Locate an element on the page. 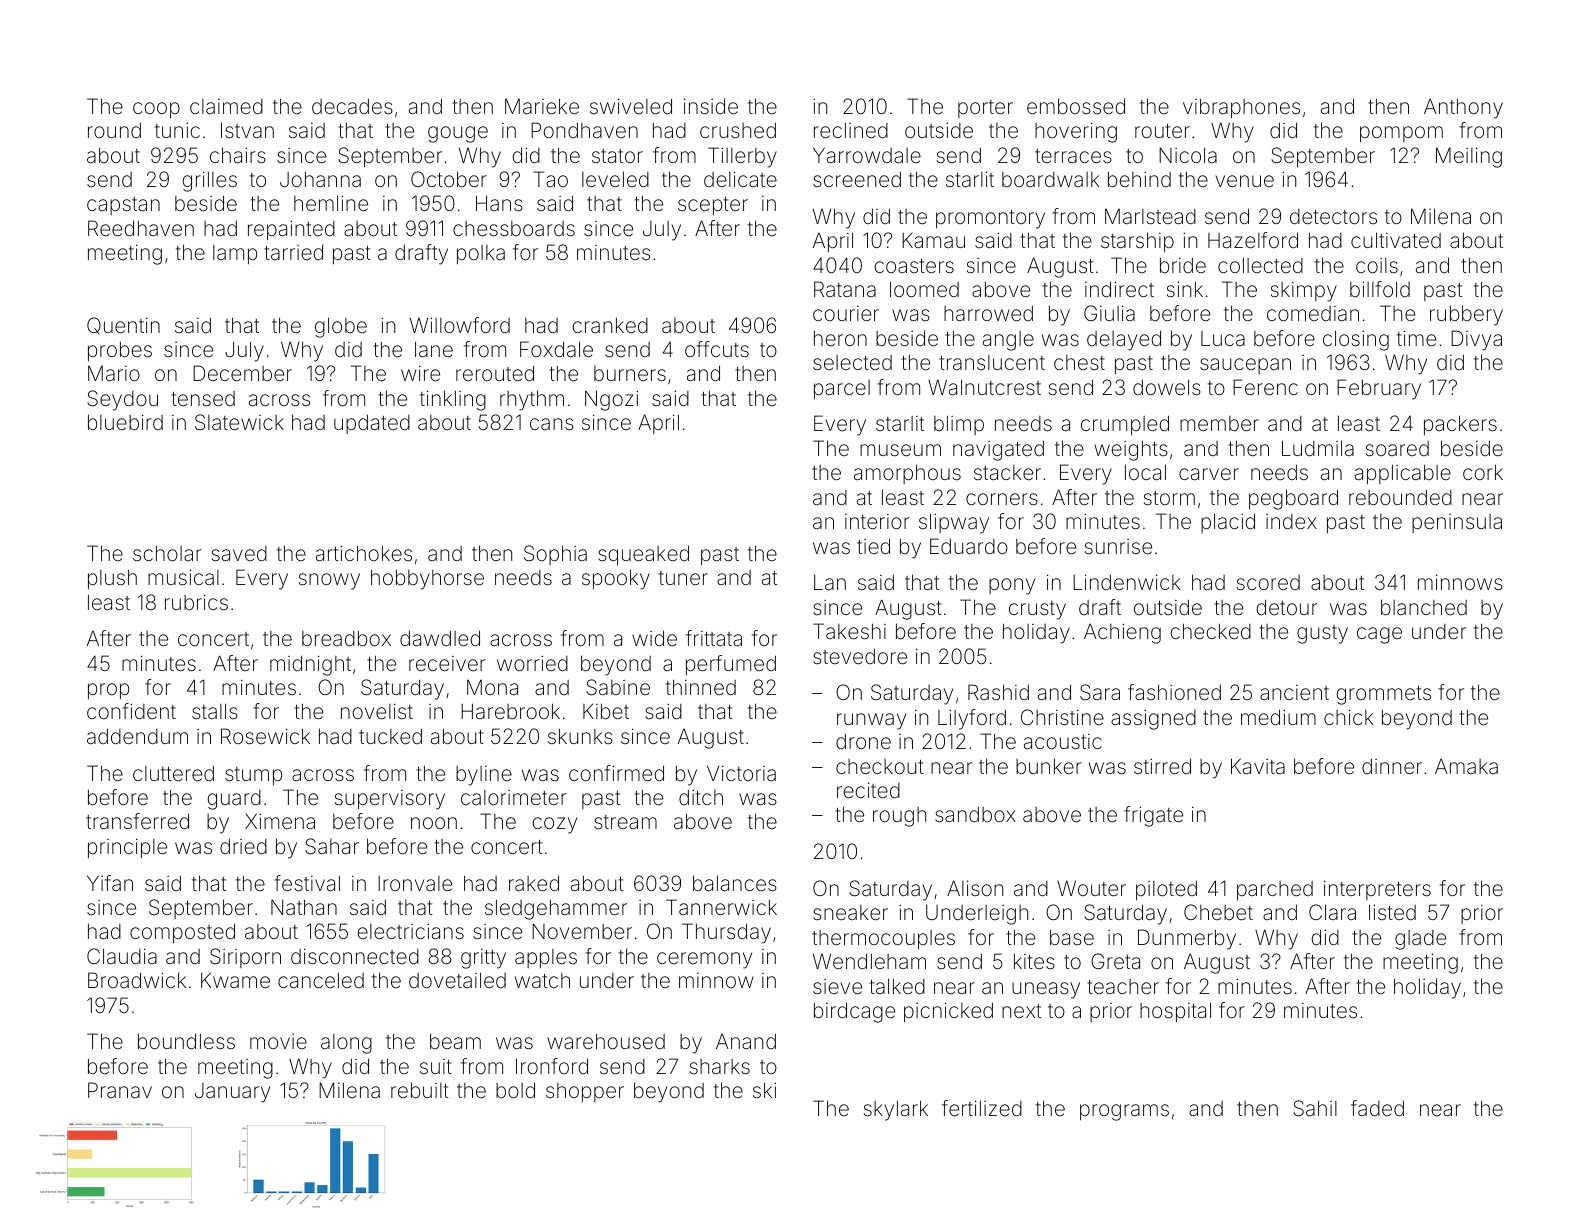 The height and width of the image is (1228, 1590). gouge is located at coordinates (458, 134).
